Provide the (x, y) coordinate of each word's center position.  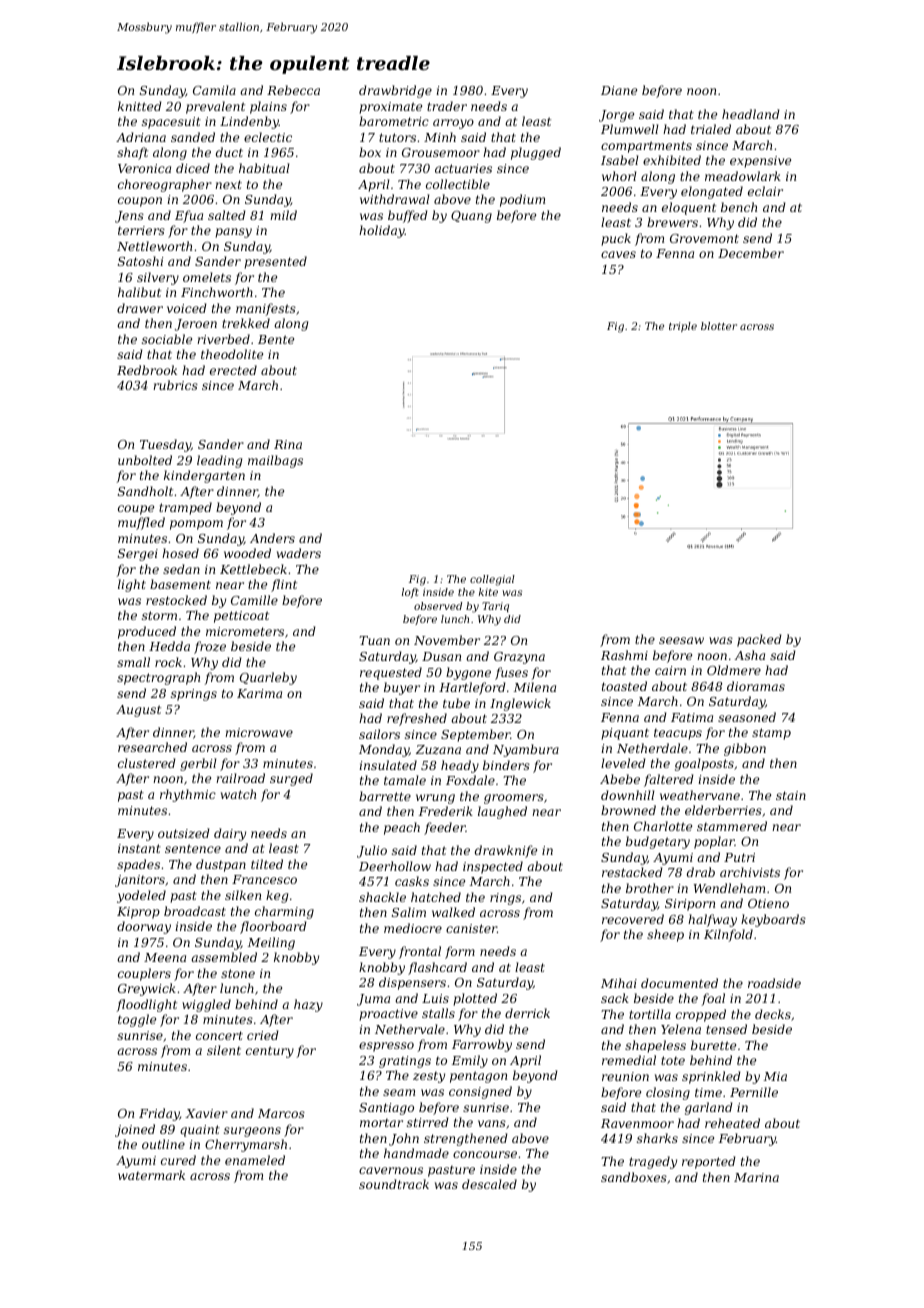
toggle (137, 1020)
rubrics (175, 385)
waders (299, 553)
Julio (372, 851)
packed (759, 640)
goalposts (704, 764)
